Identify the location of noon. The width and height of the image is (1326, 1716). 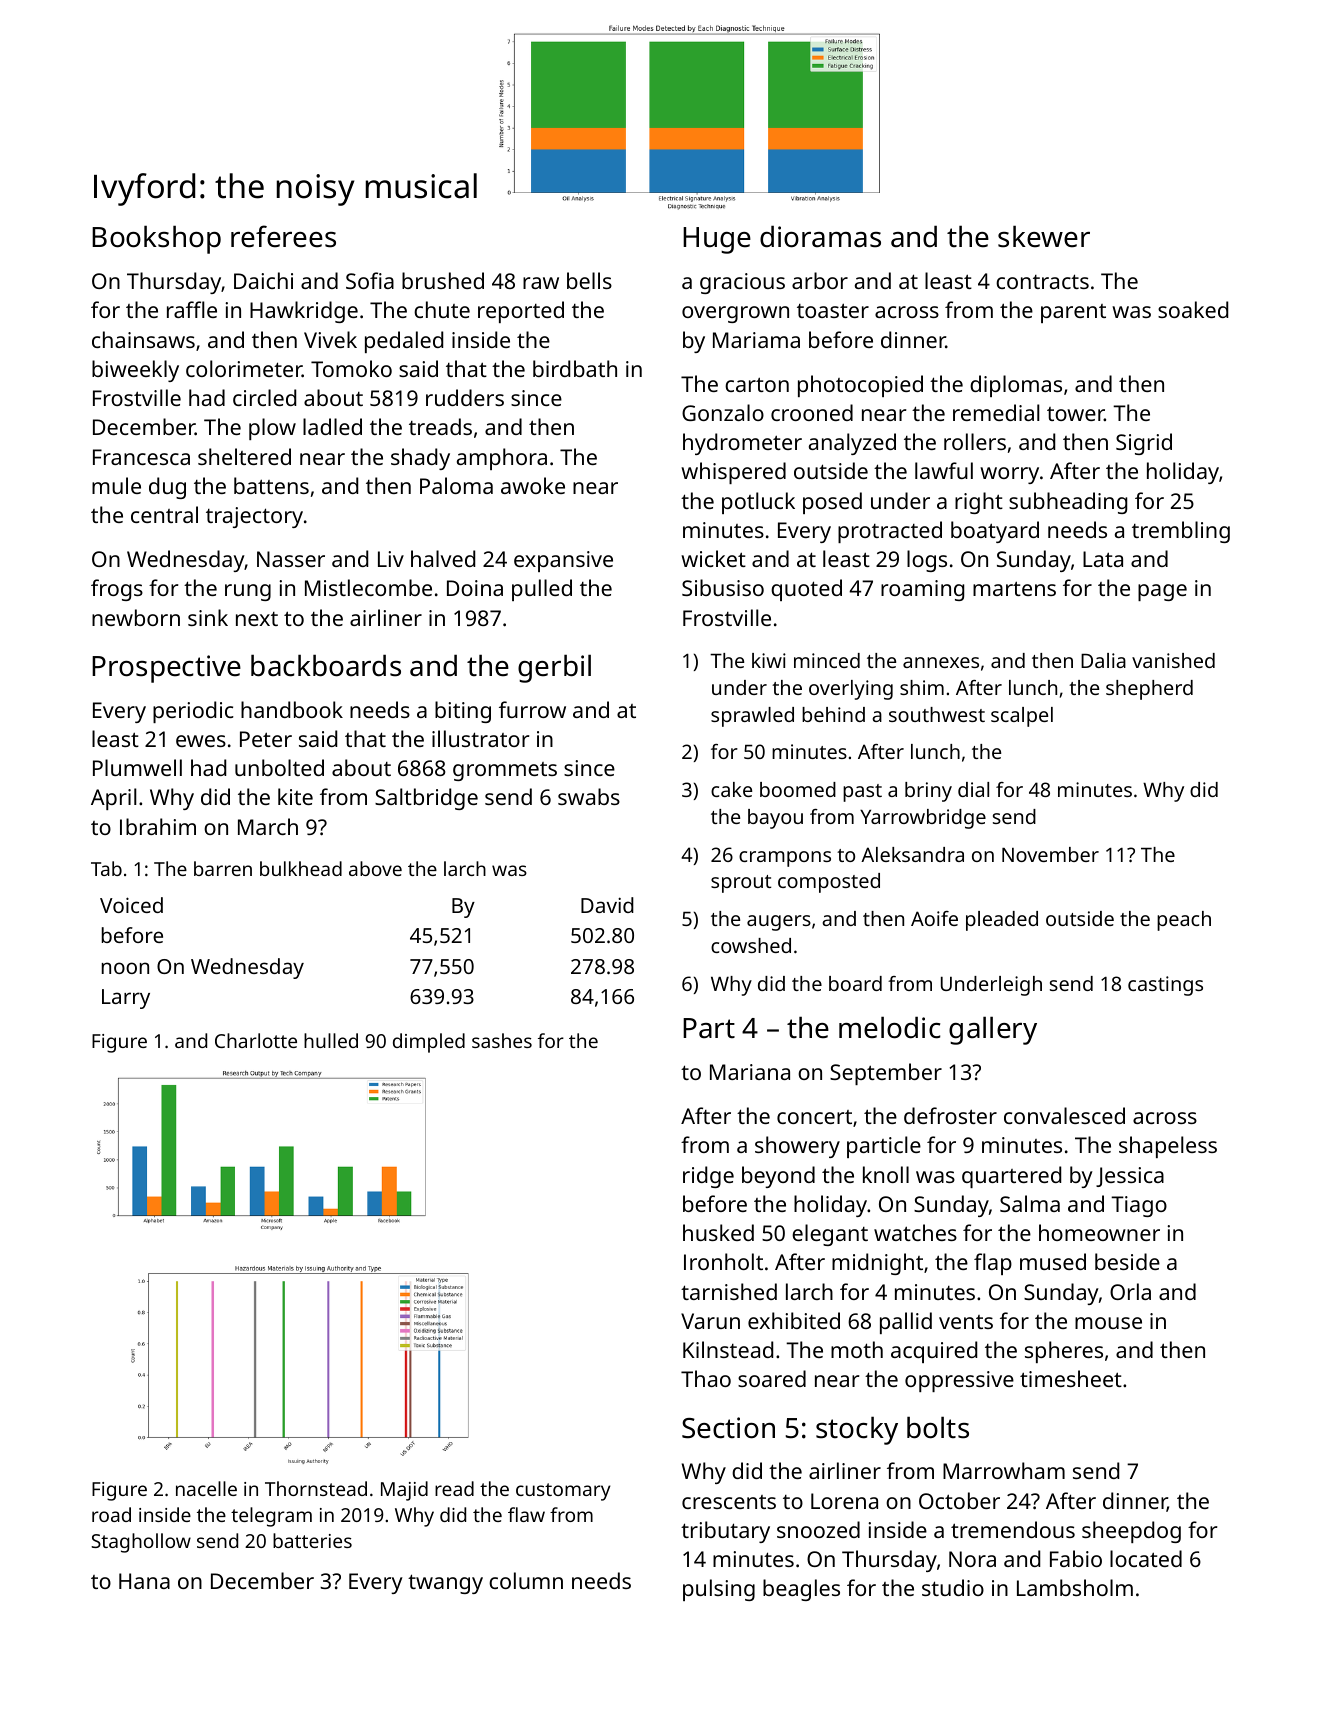
(125, 968).
